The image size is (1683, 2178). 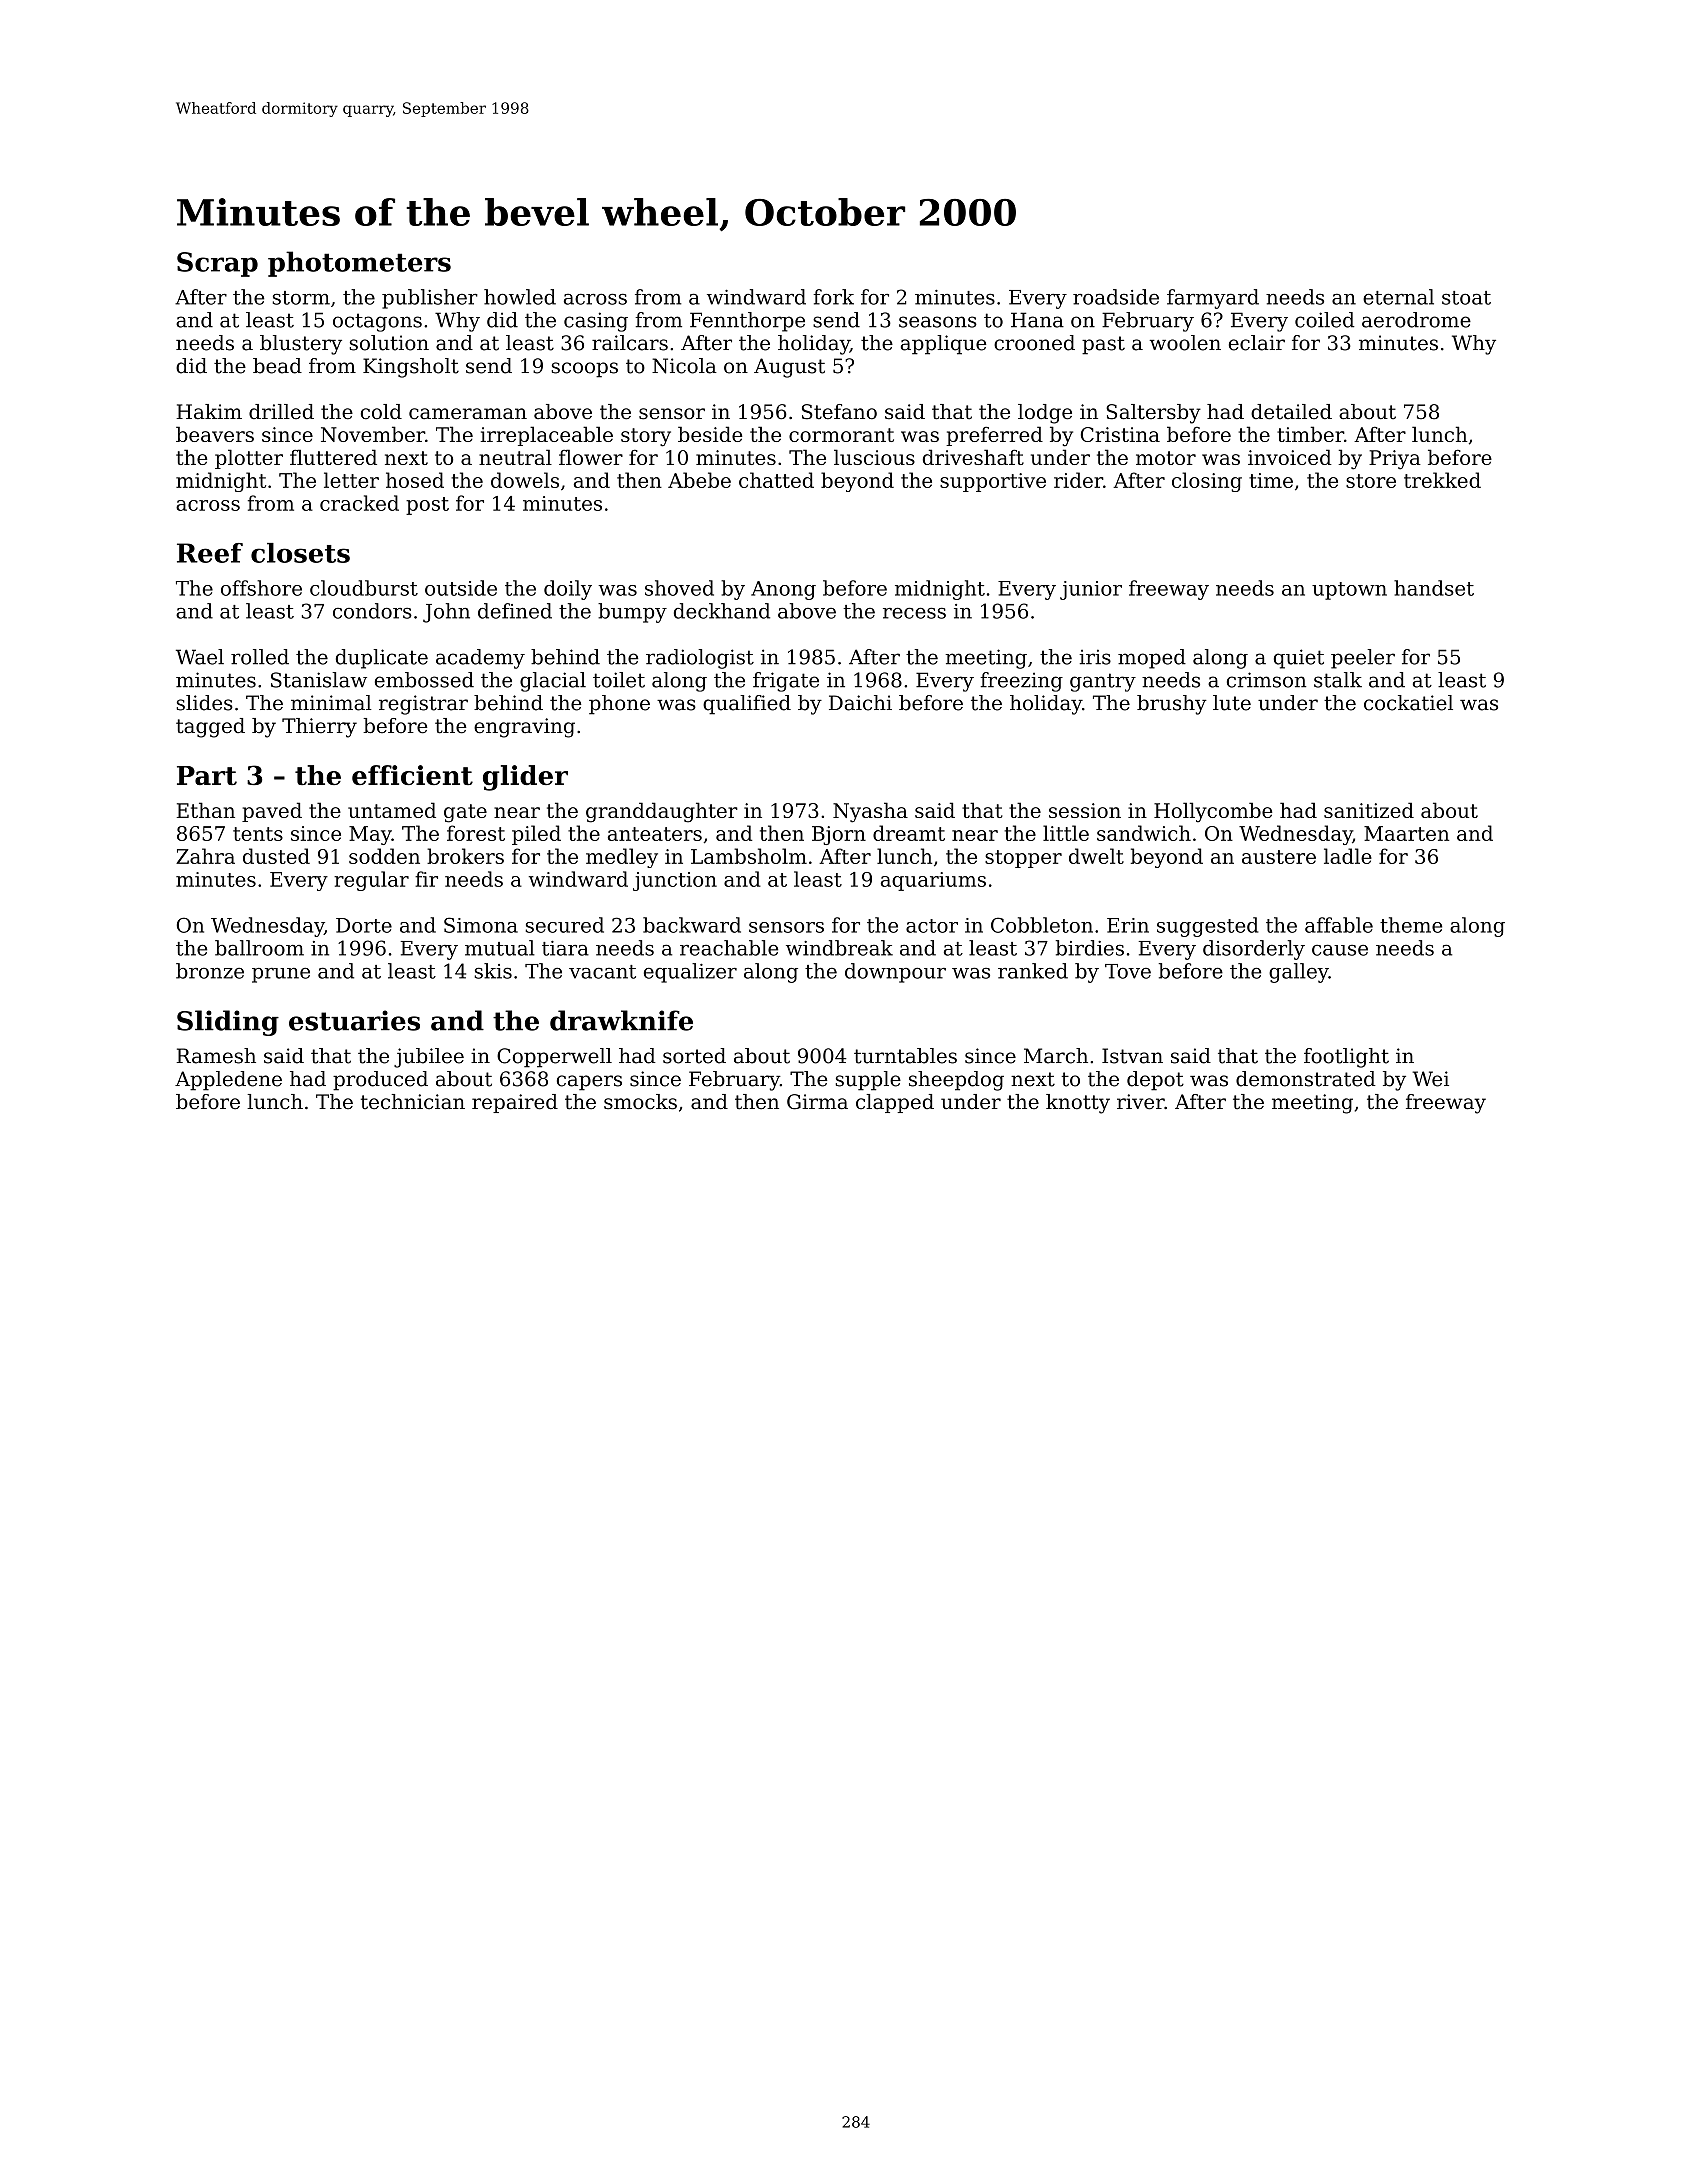 What do you see at coordinates (373, 434) in the screenshot?
I see `November` at bounding box center [373, 434].
